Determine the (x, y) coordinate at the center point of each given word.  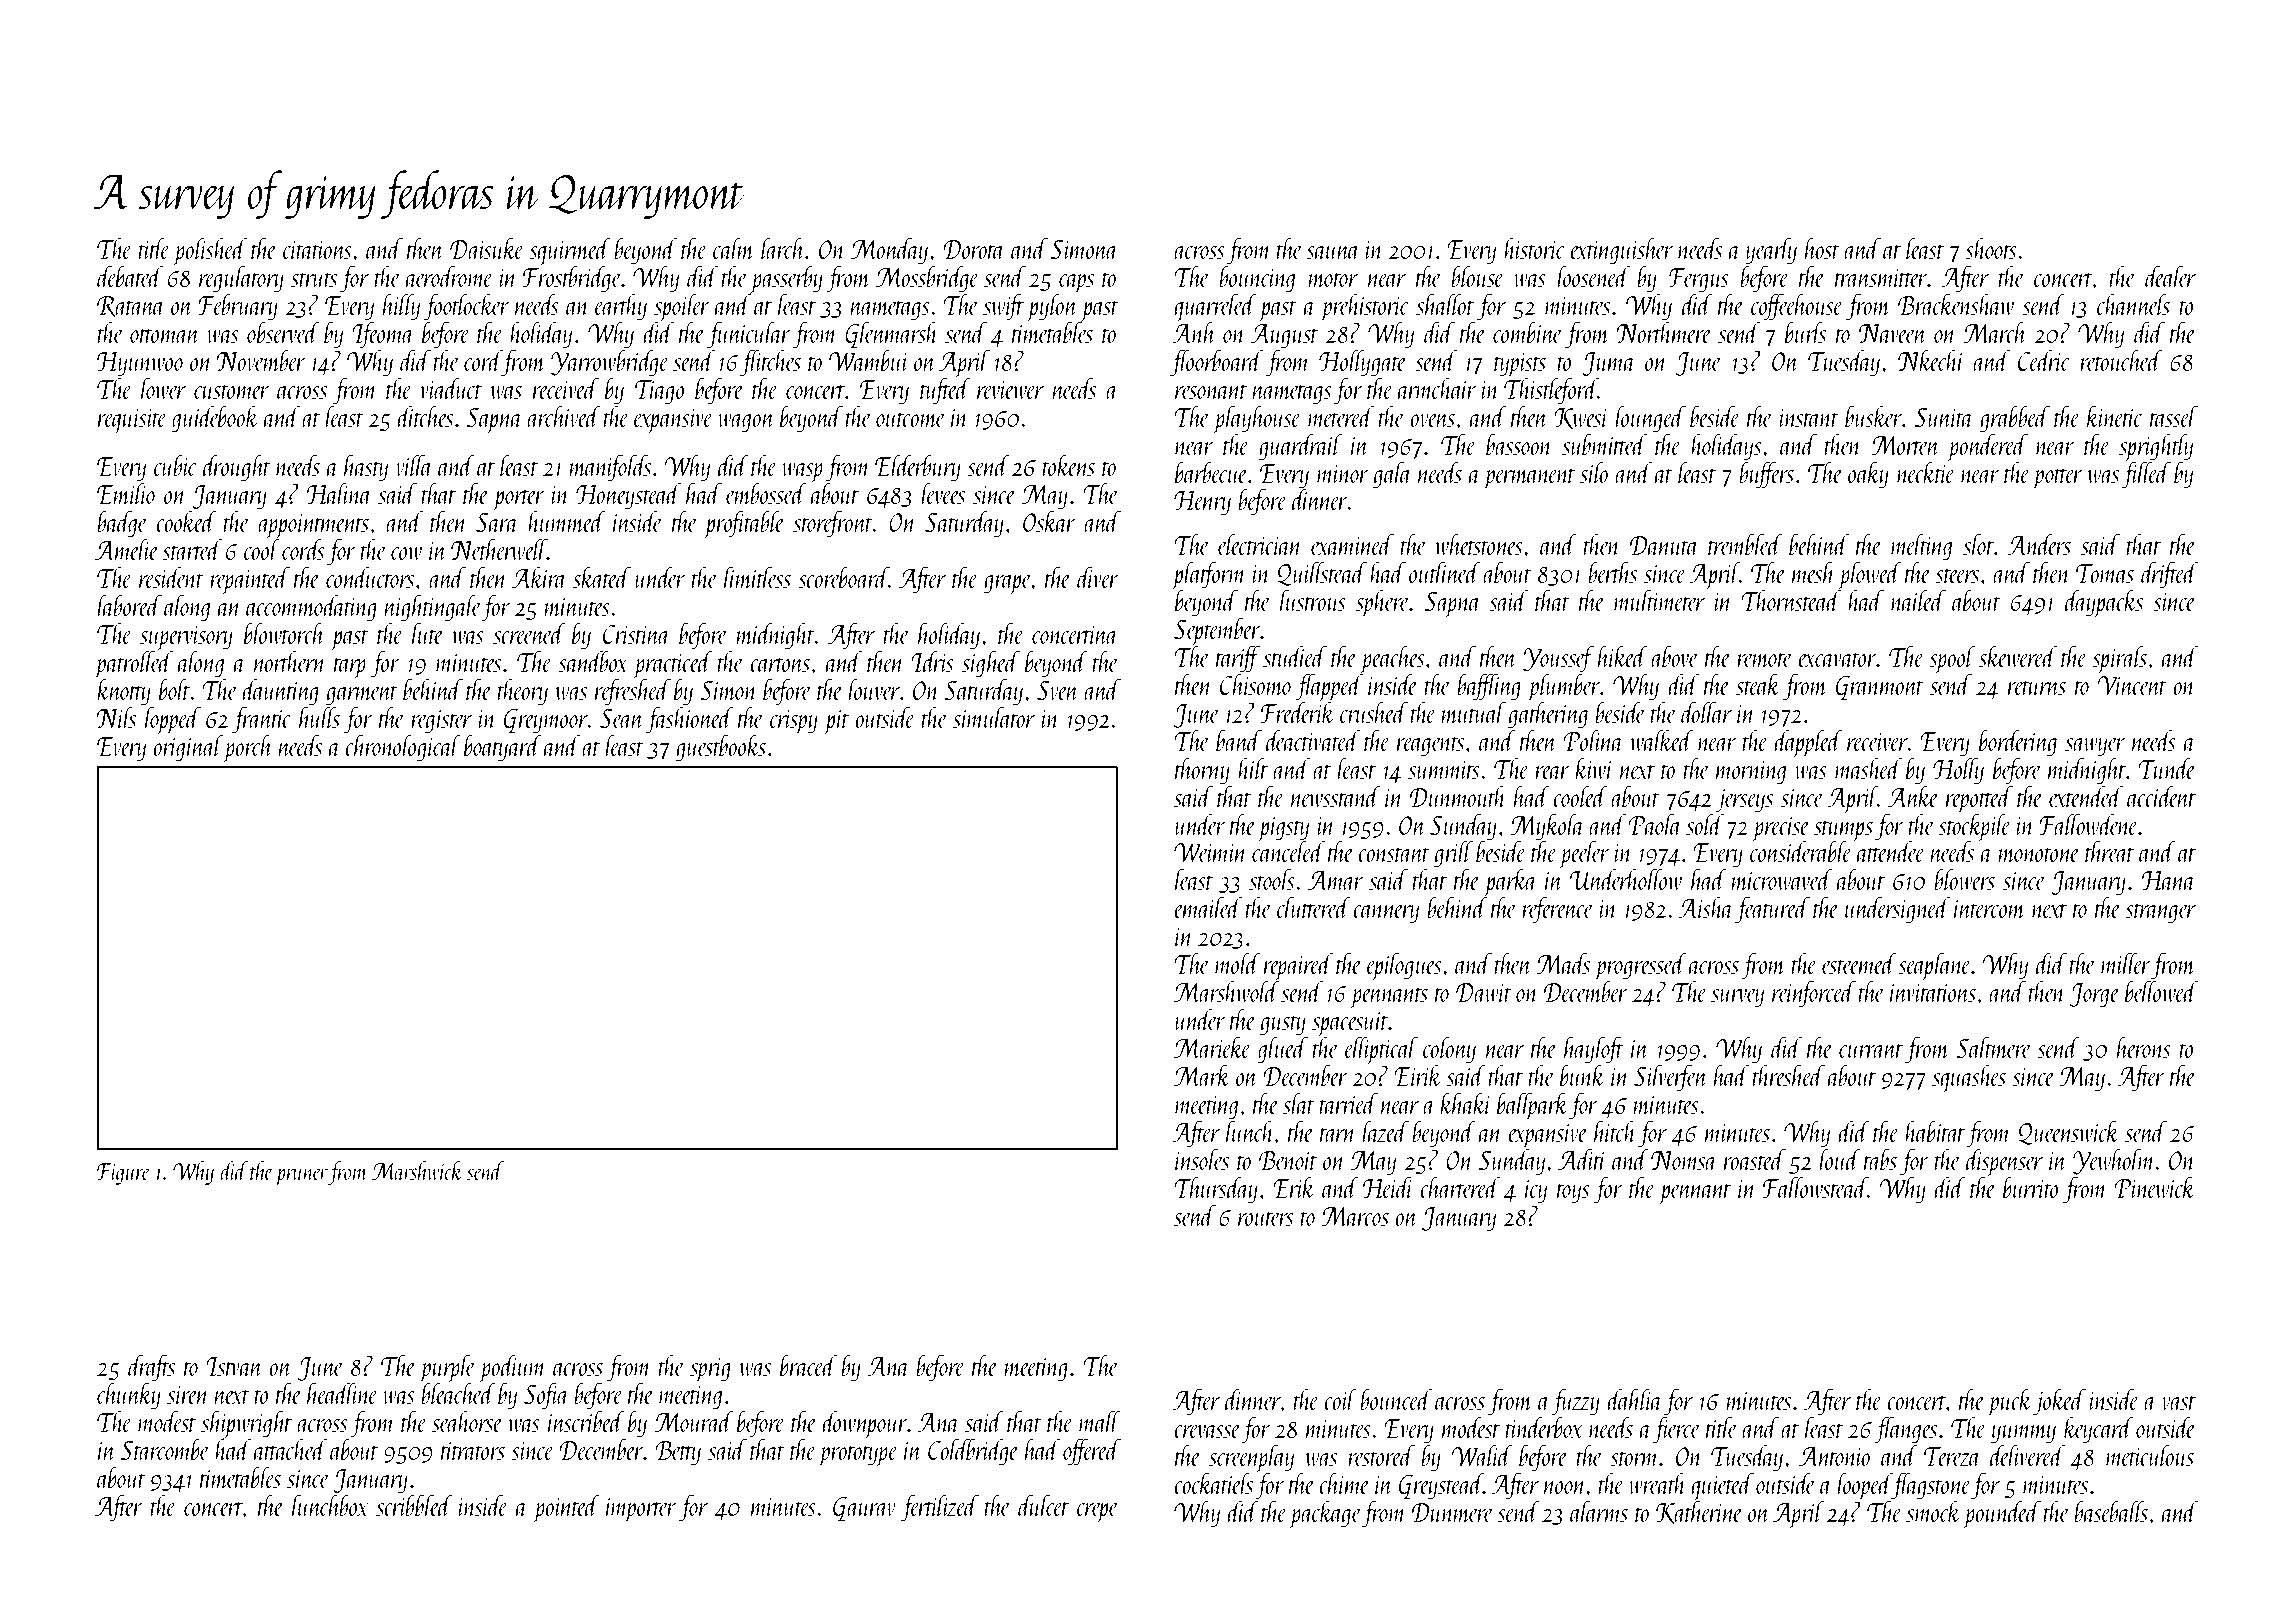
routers (1266, 1218)
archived (564, 416)
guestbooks (721, 748)
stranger (2160, 913)
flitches (770, 363)
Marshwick (417, 1170)
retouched (2121, 360)
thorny (1202, 771)
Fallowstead (1815, 1187)
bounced (1396, 1399)
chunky (129, 1396)
